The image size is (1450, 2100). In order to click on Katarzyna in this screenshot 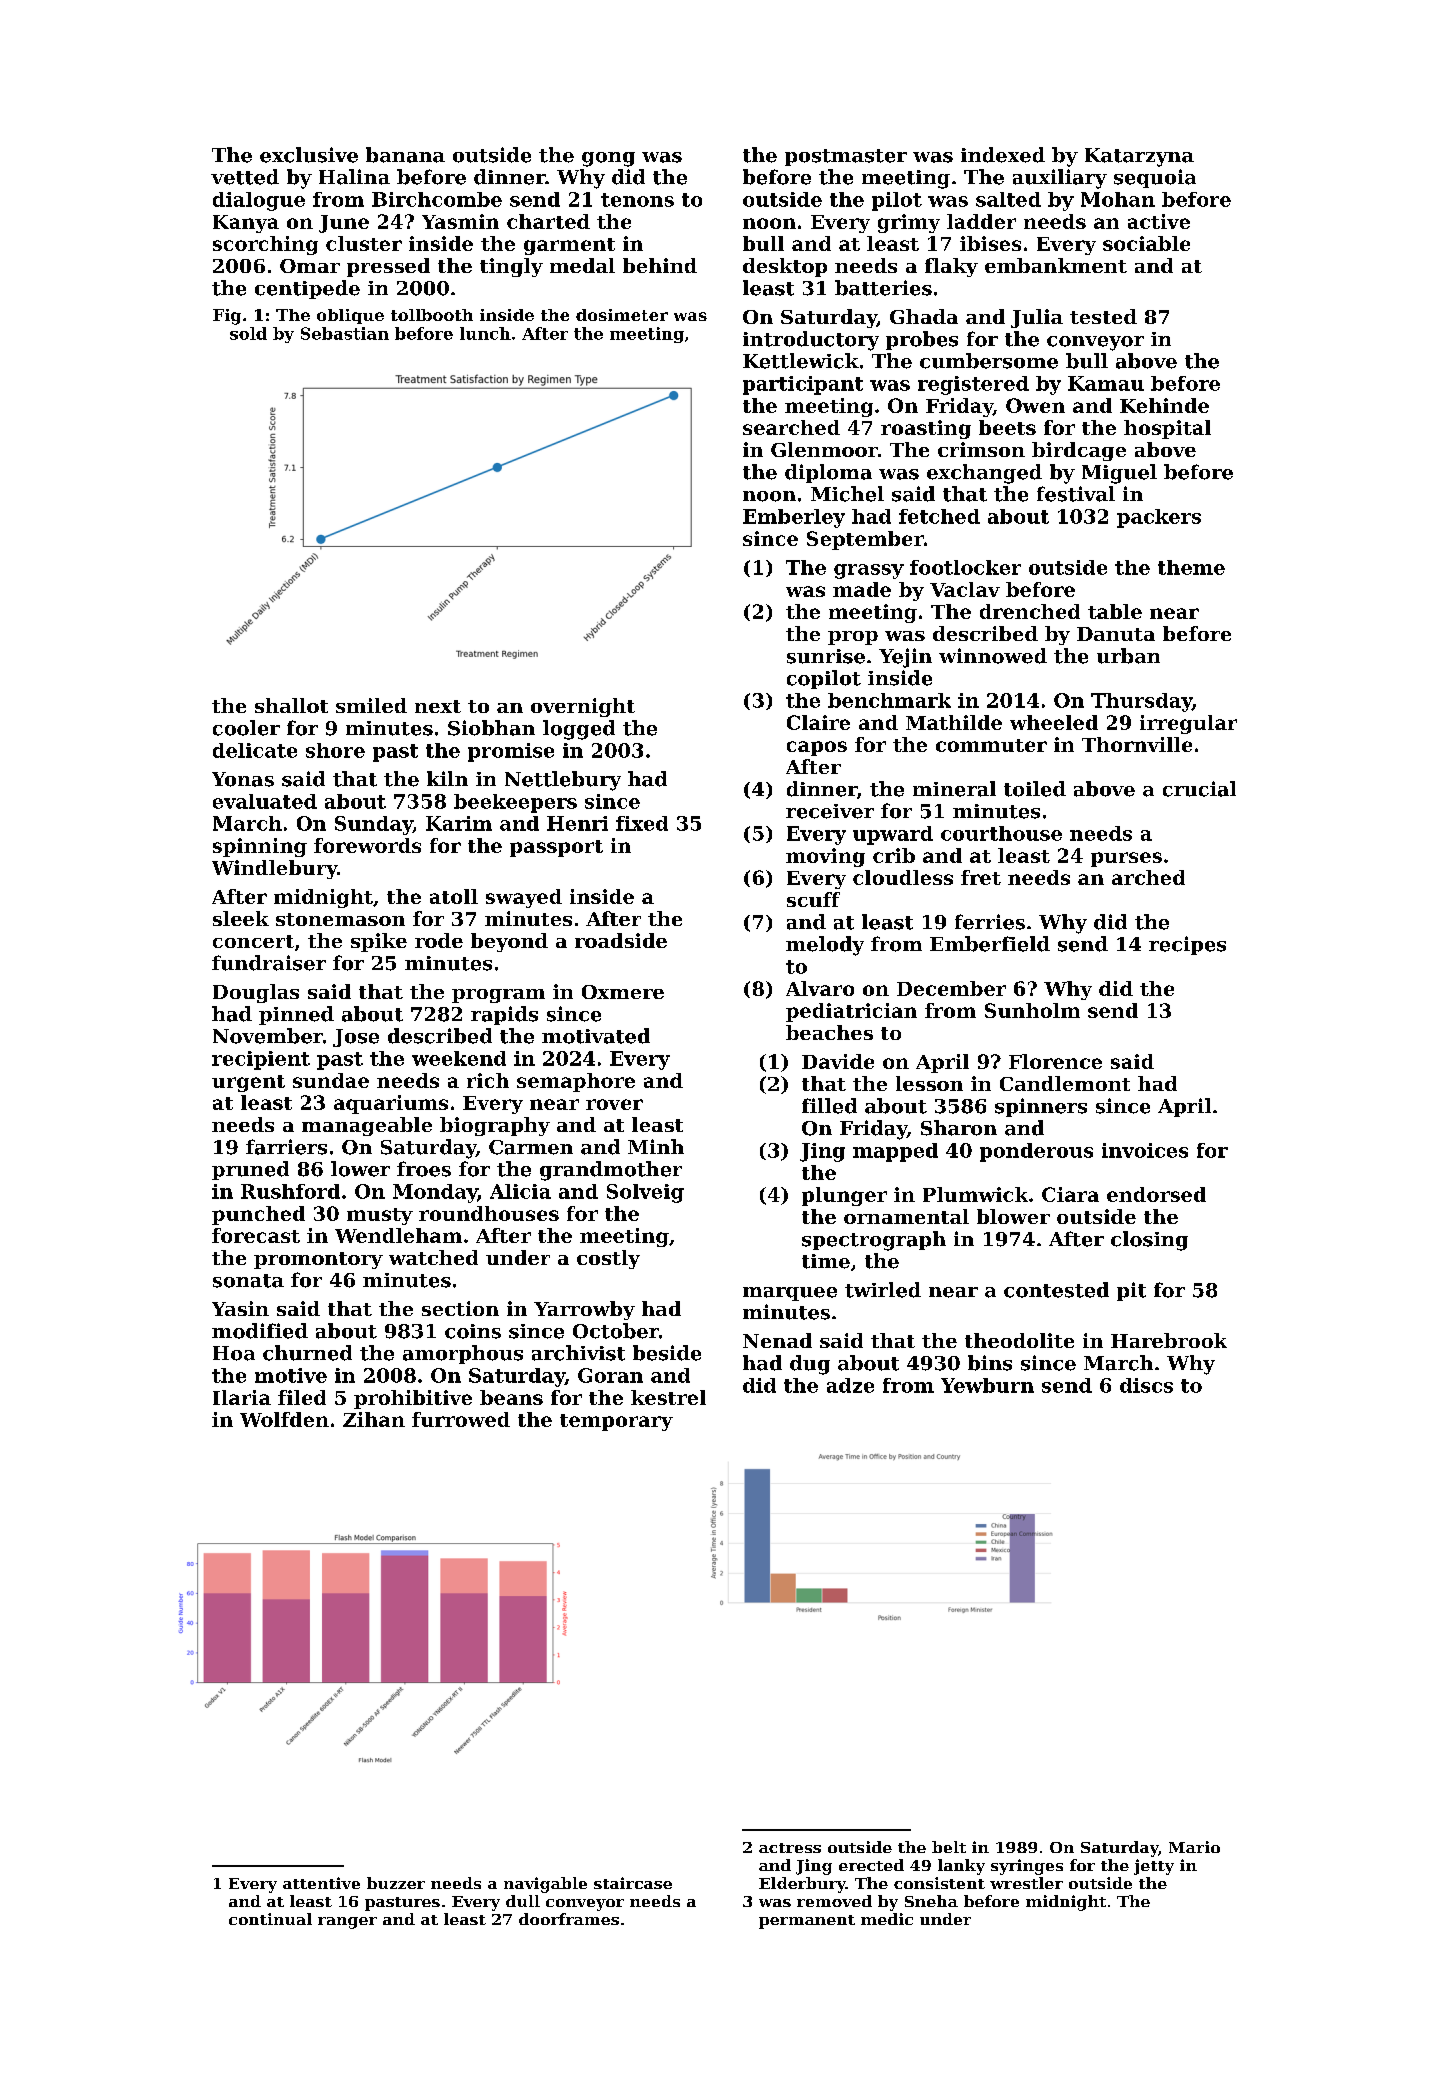, I will do `click(1139, 157)`.
